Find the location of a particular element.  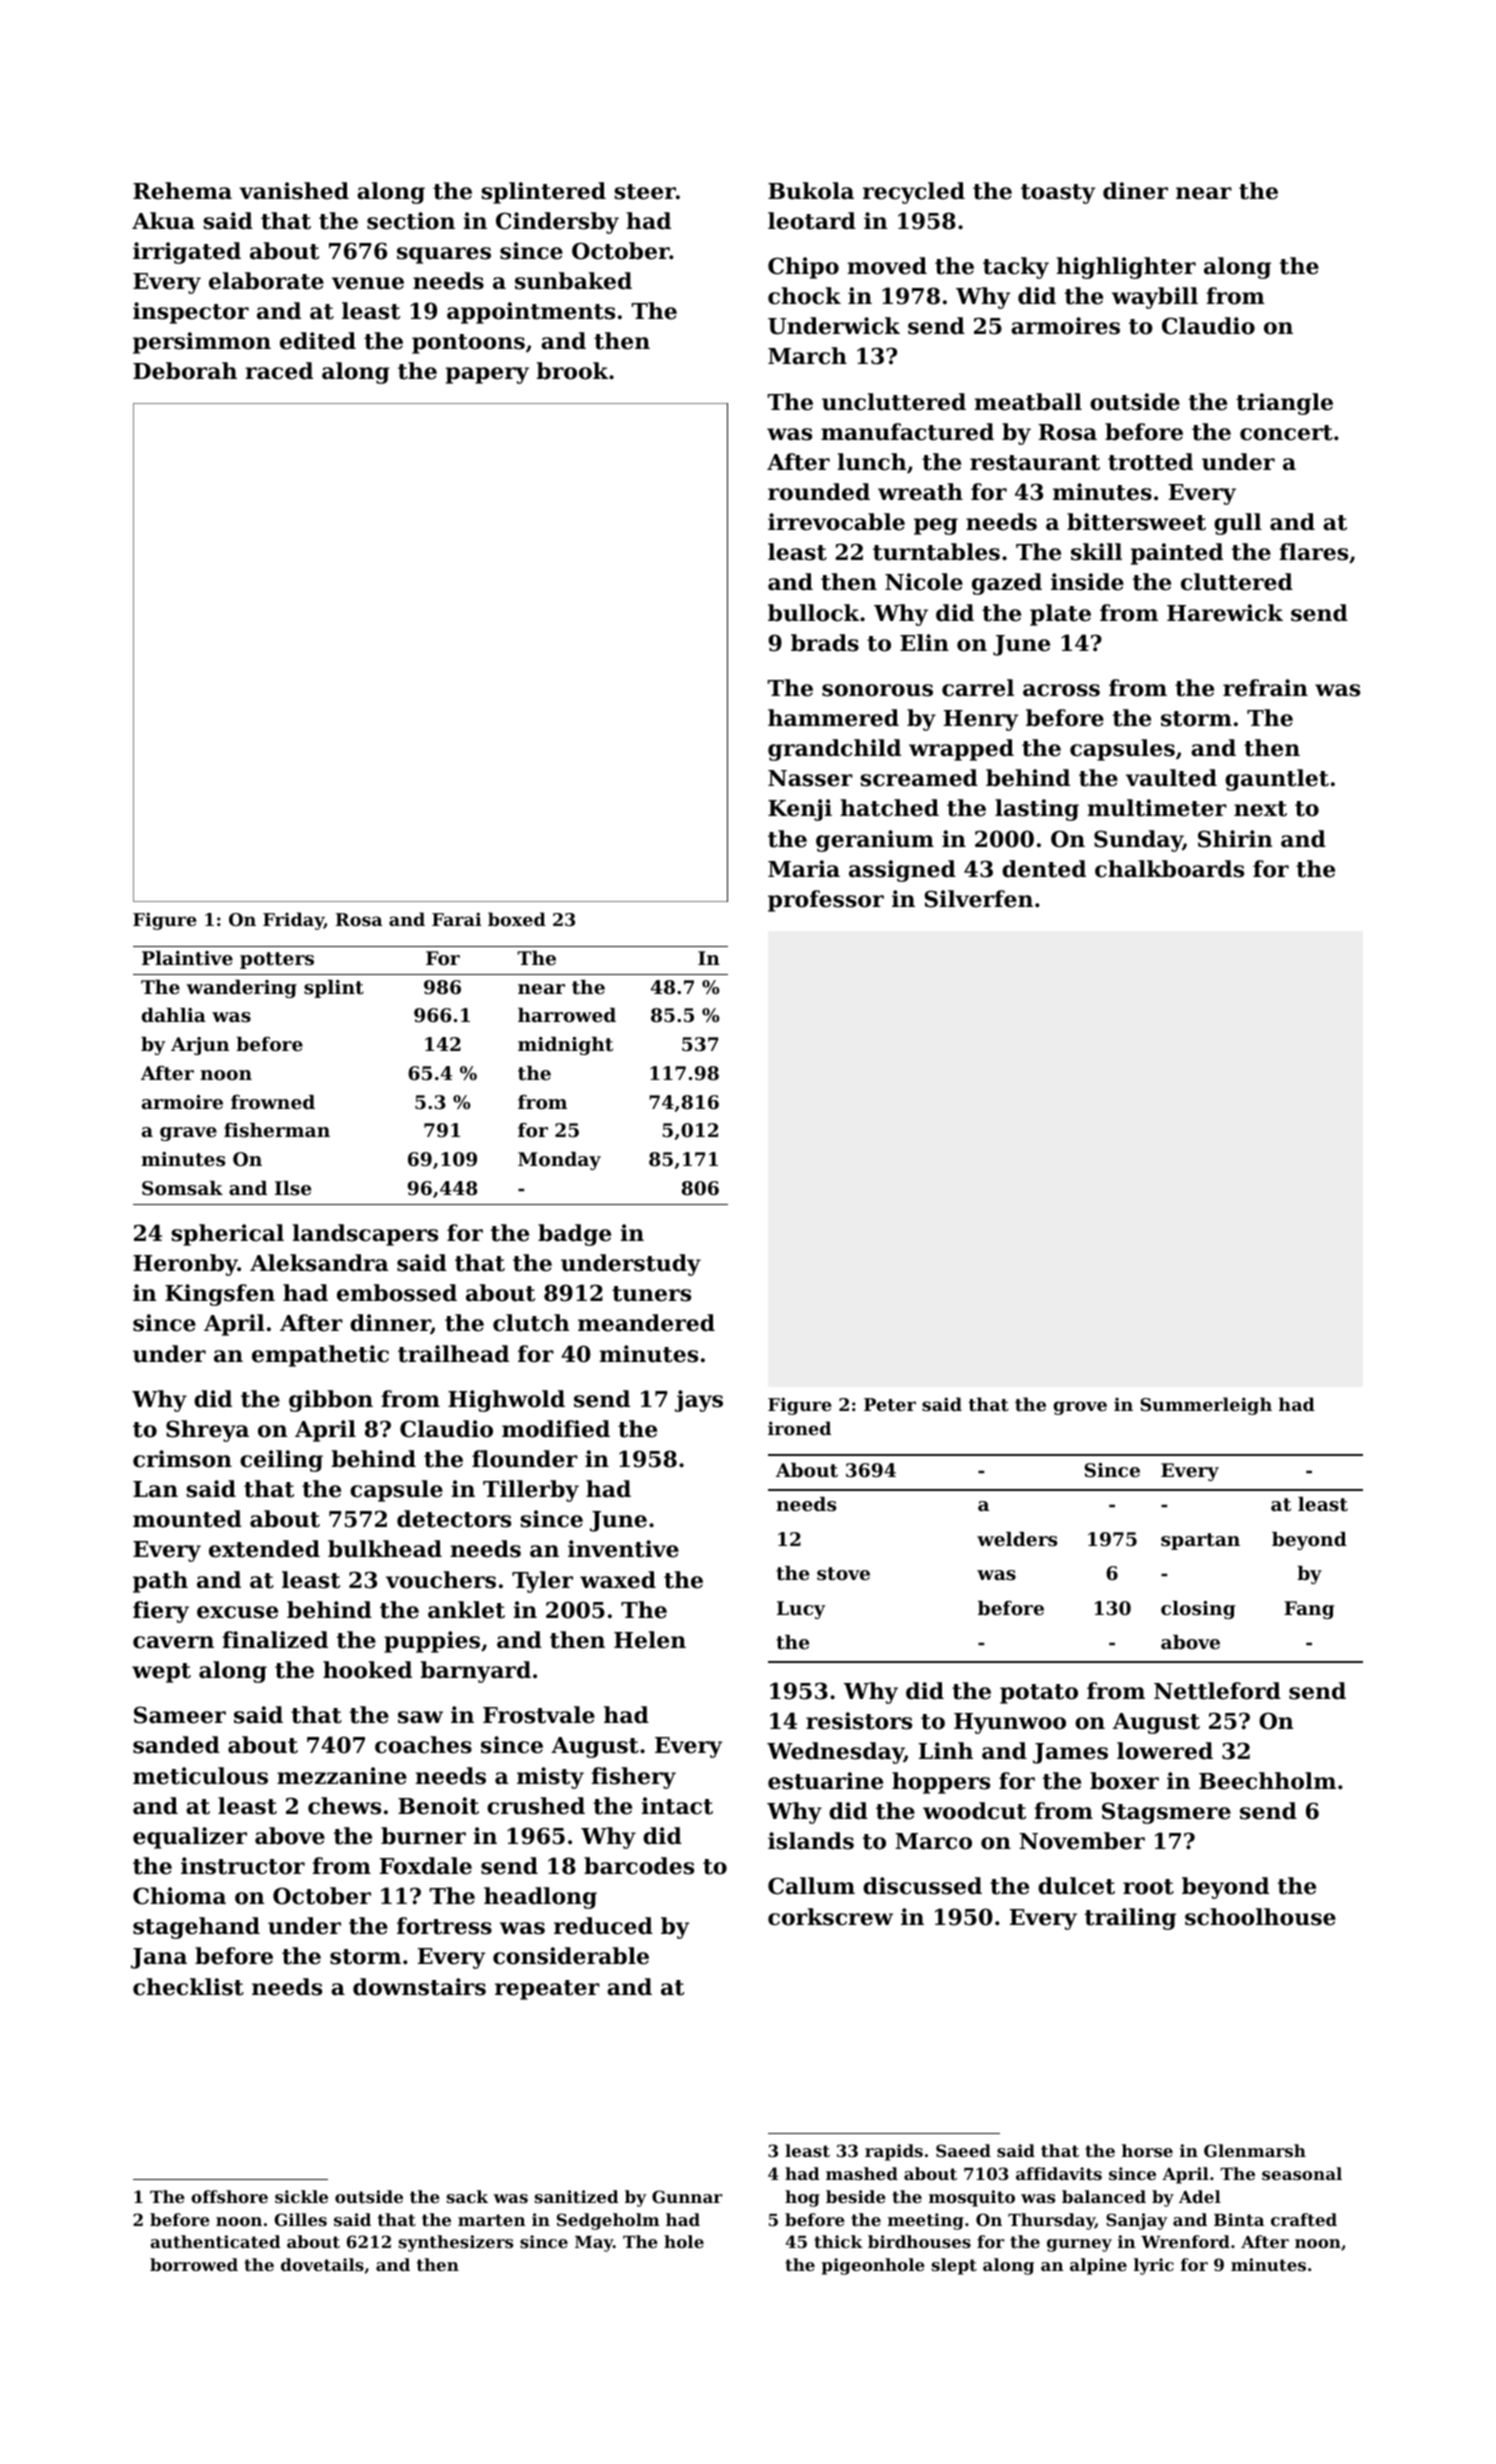

dented is located at coordinates (1044, 869).
